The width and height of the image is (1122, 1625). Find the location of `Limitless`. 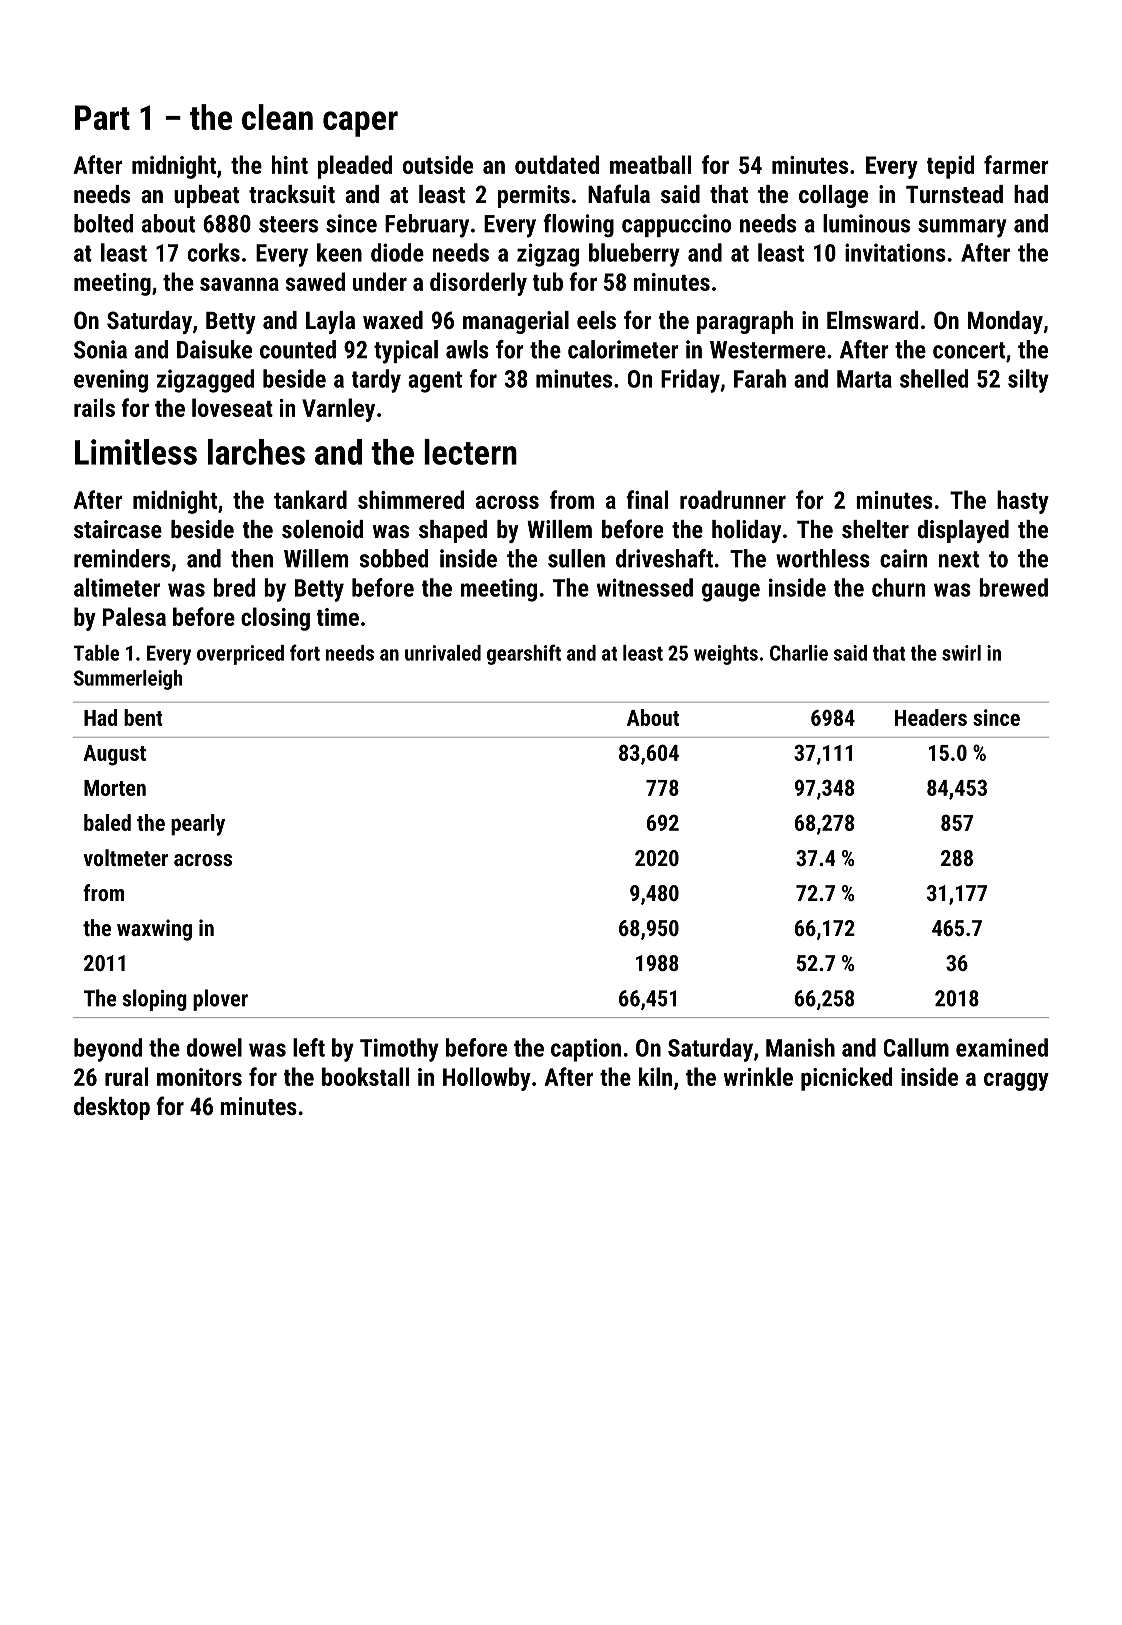

Limitless is located at coordinates (136, 452).
